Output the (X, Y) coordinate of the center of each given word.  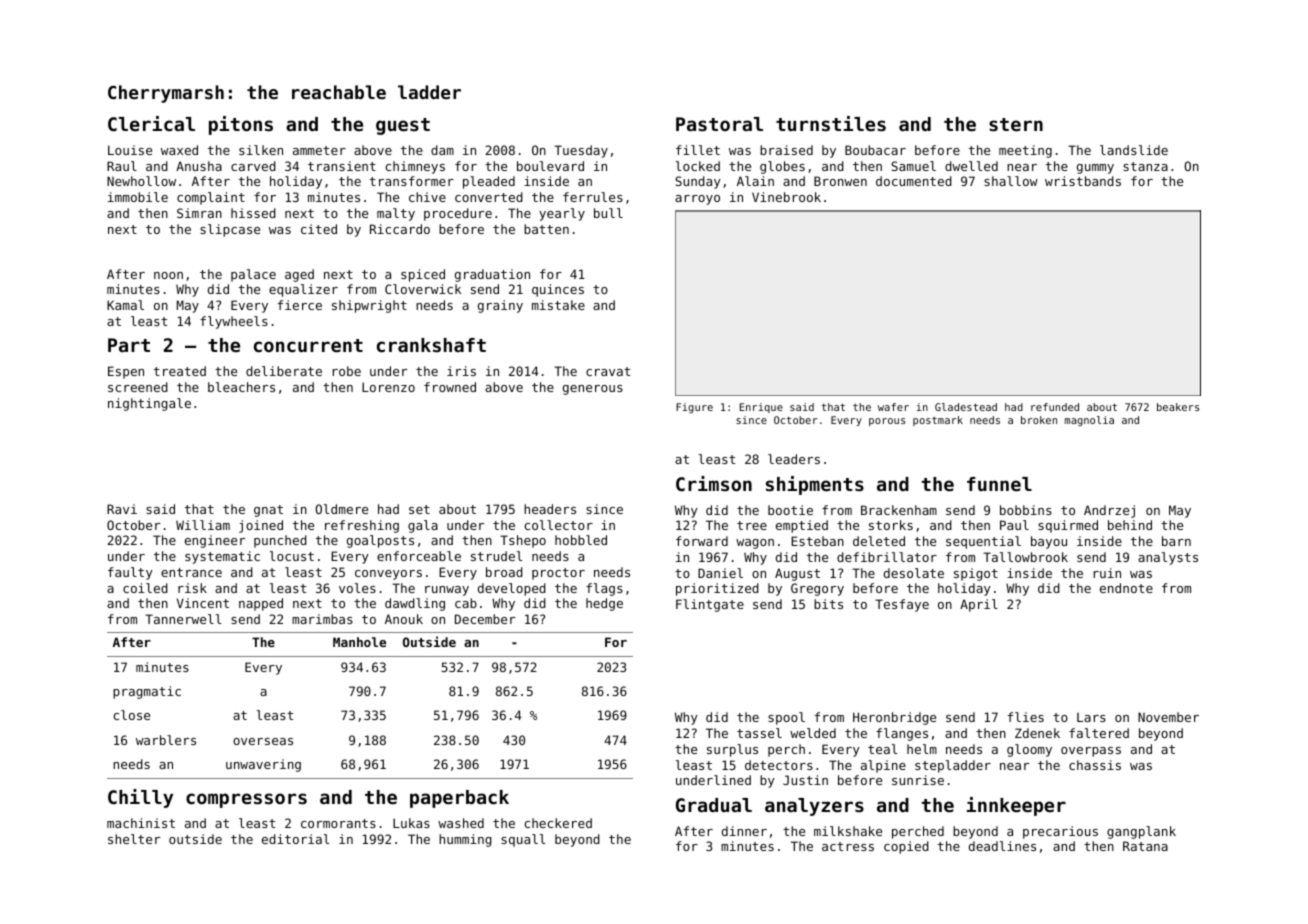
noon (168, 275)
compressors (246, 800)
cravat (608, 371)
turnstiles (831, 123)
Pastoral (719, 124)
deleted (879, 541)
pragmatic (147, 692)
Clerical (151, 123)
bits (828, 604)
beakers (1178, 407)
